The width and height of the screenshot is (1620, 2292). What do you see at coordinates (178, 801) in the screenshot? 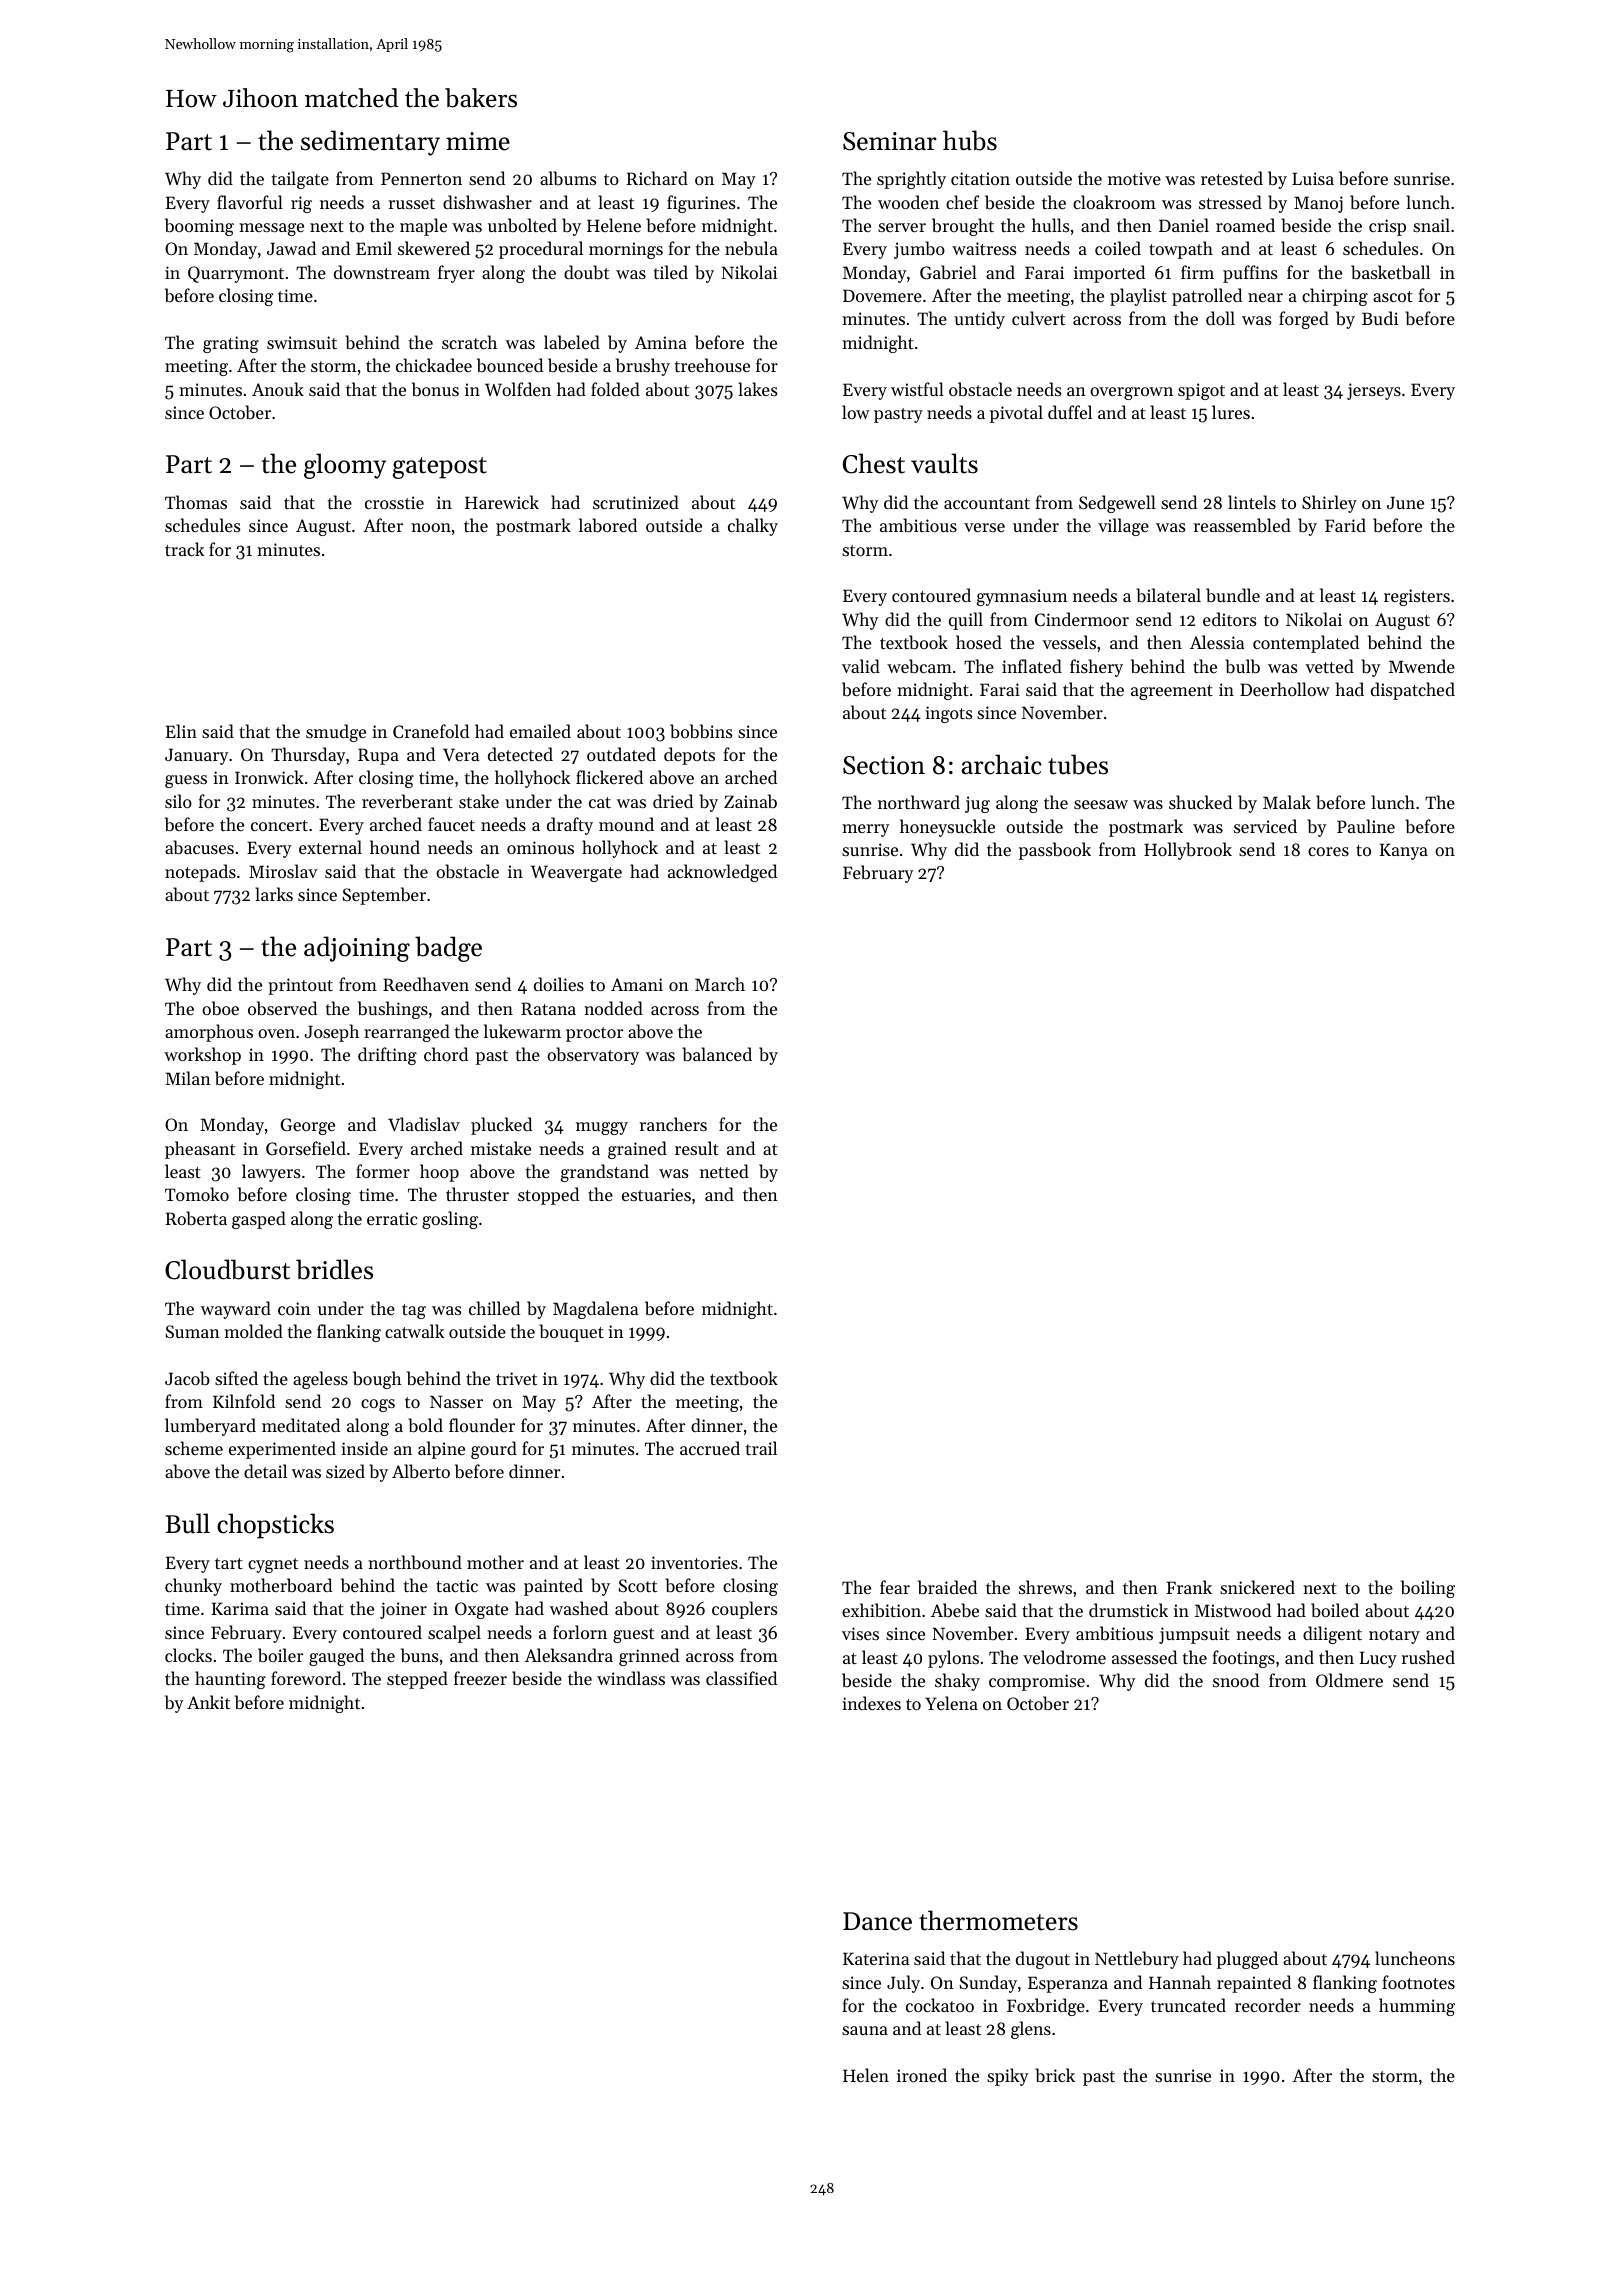
I see `silo` at bounding box center [178, 801].
